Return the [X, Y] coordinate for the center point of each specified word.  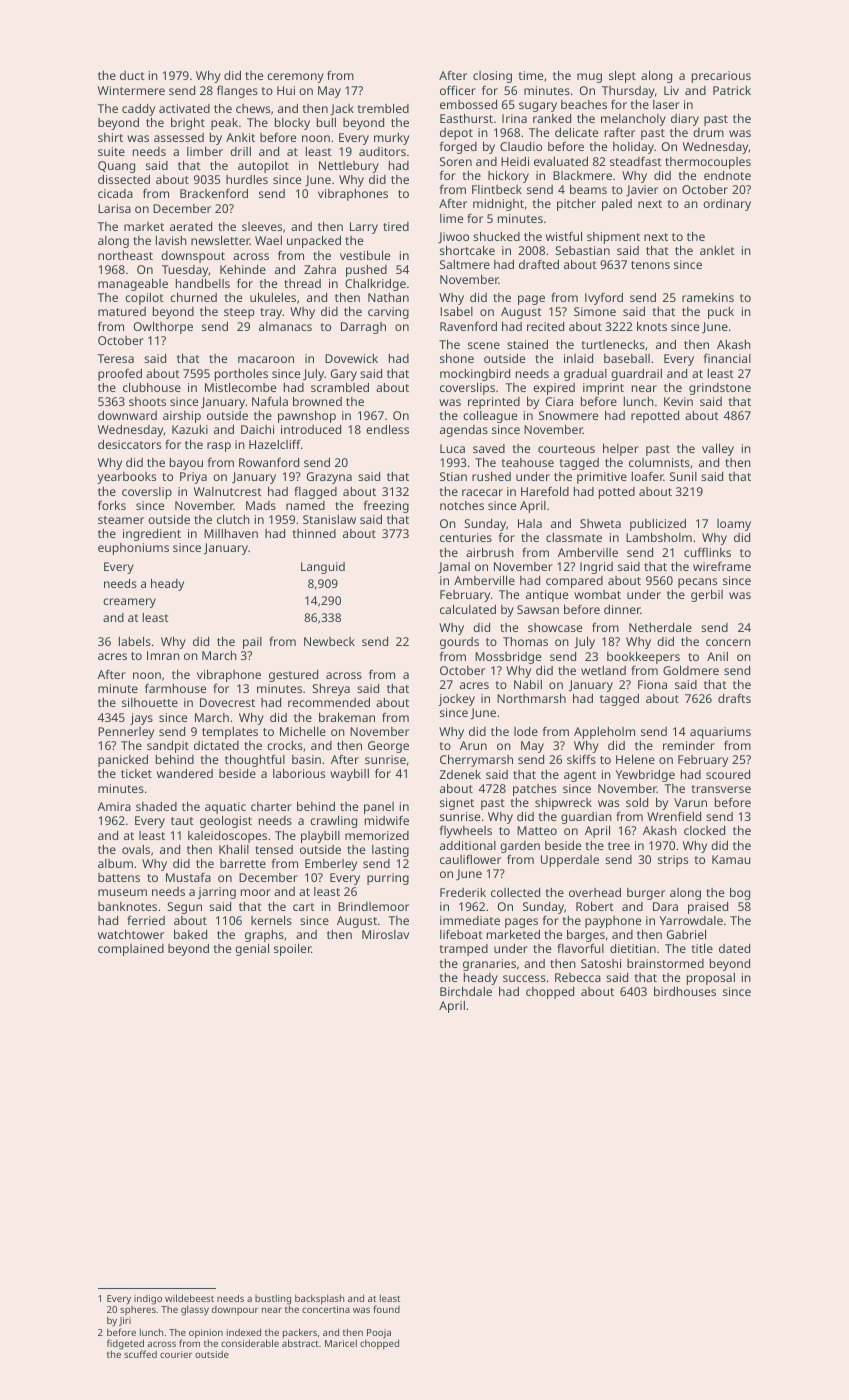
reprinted [494, 403]
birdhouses [685, 991]
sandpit [168, 747]
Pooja [379, 1333]
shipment [613, 238]
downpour [235, 1310]
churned [193, 297]
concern [728, 642]
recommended [329, 702]
